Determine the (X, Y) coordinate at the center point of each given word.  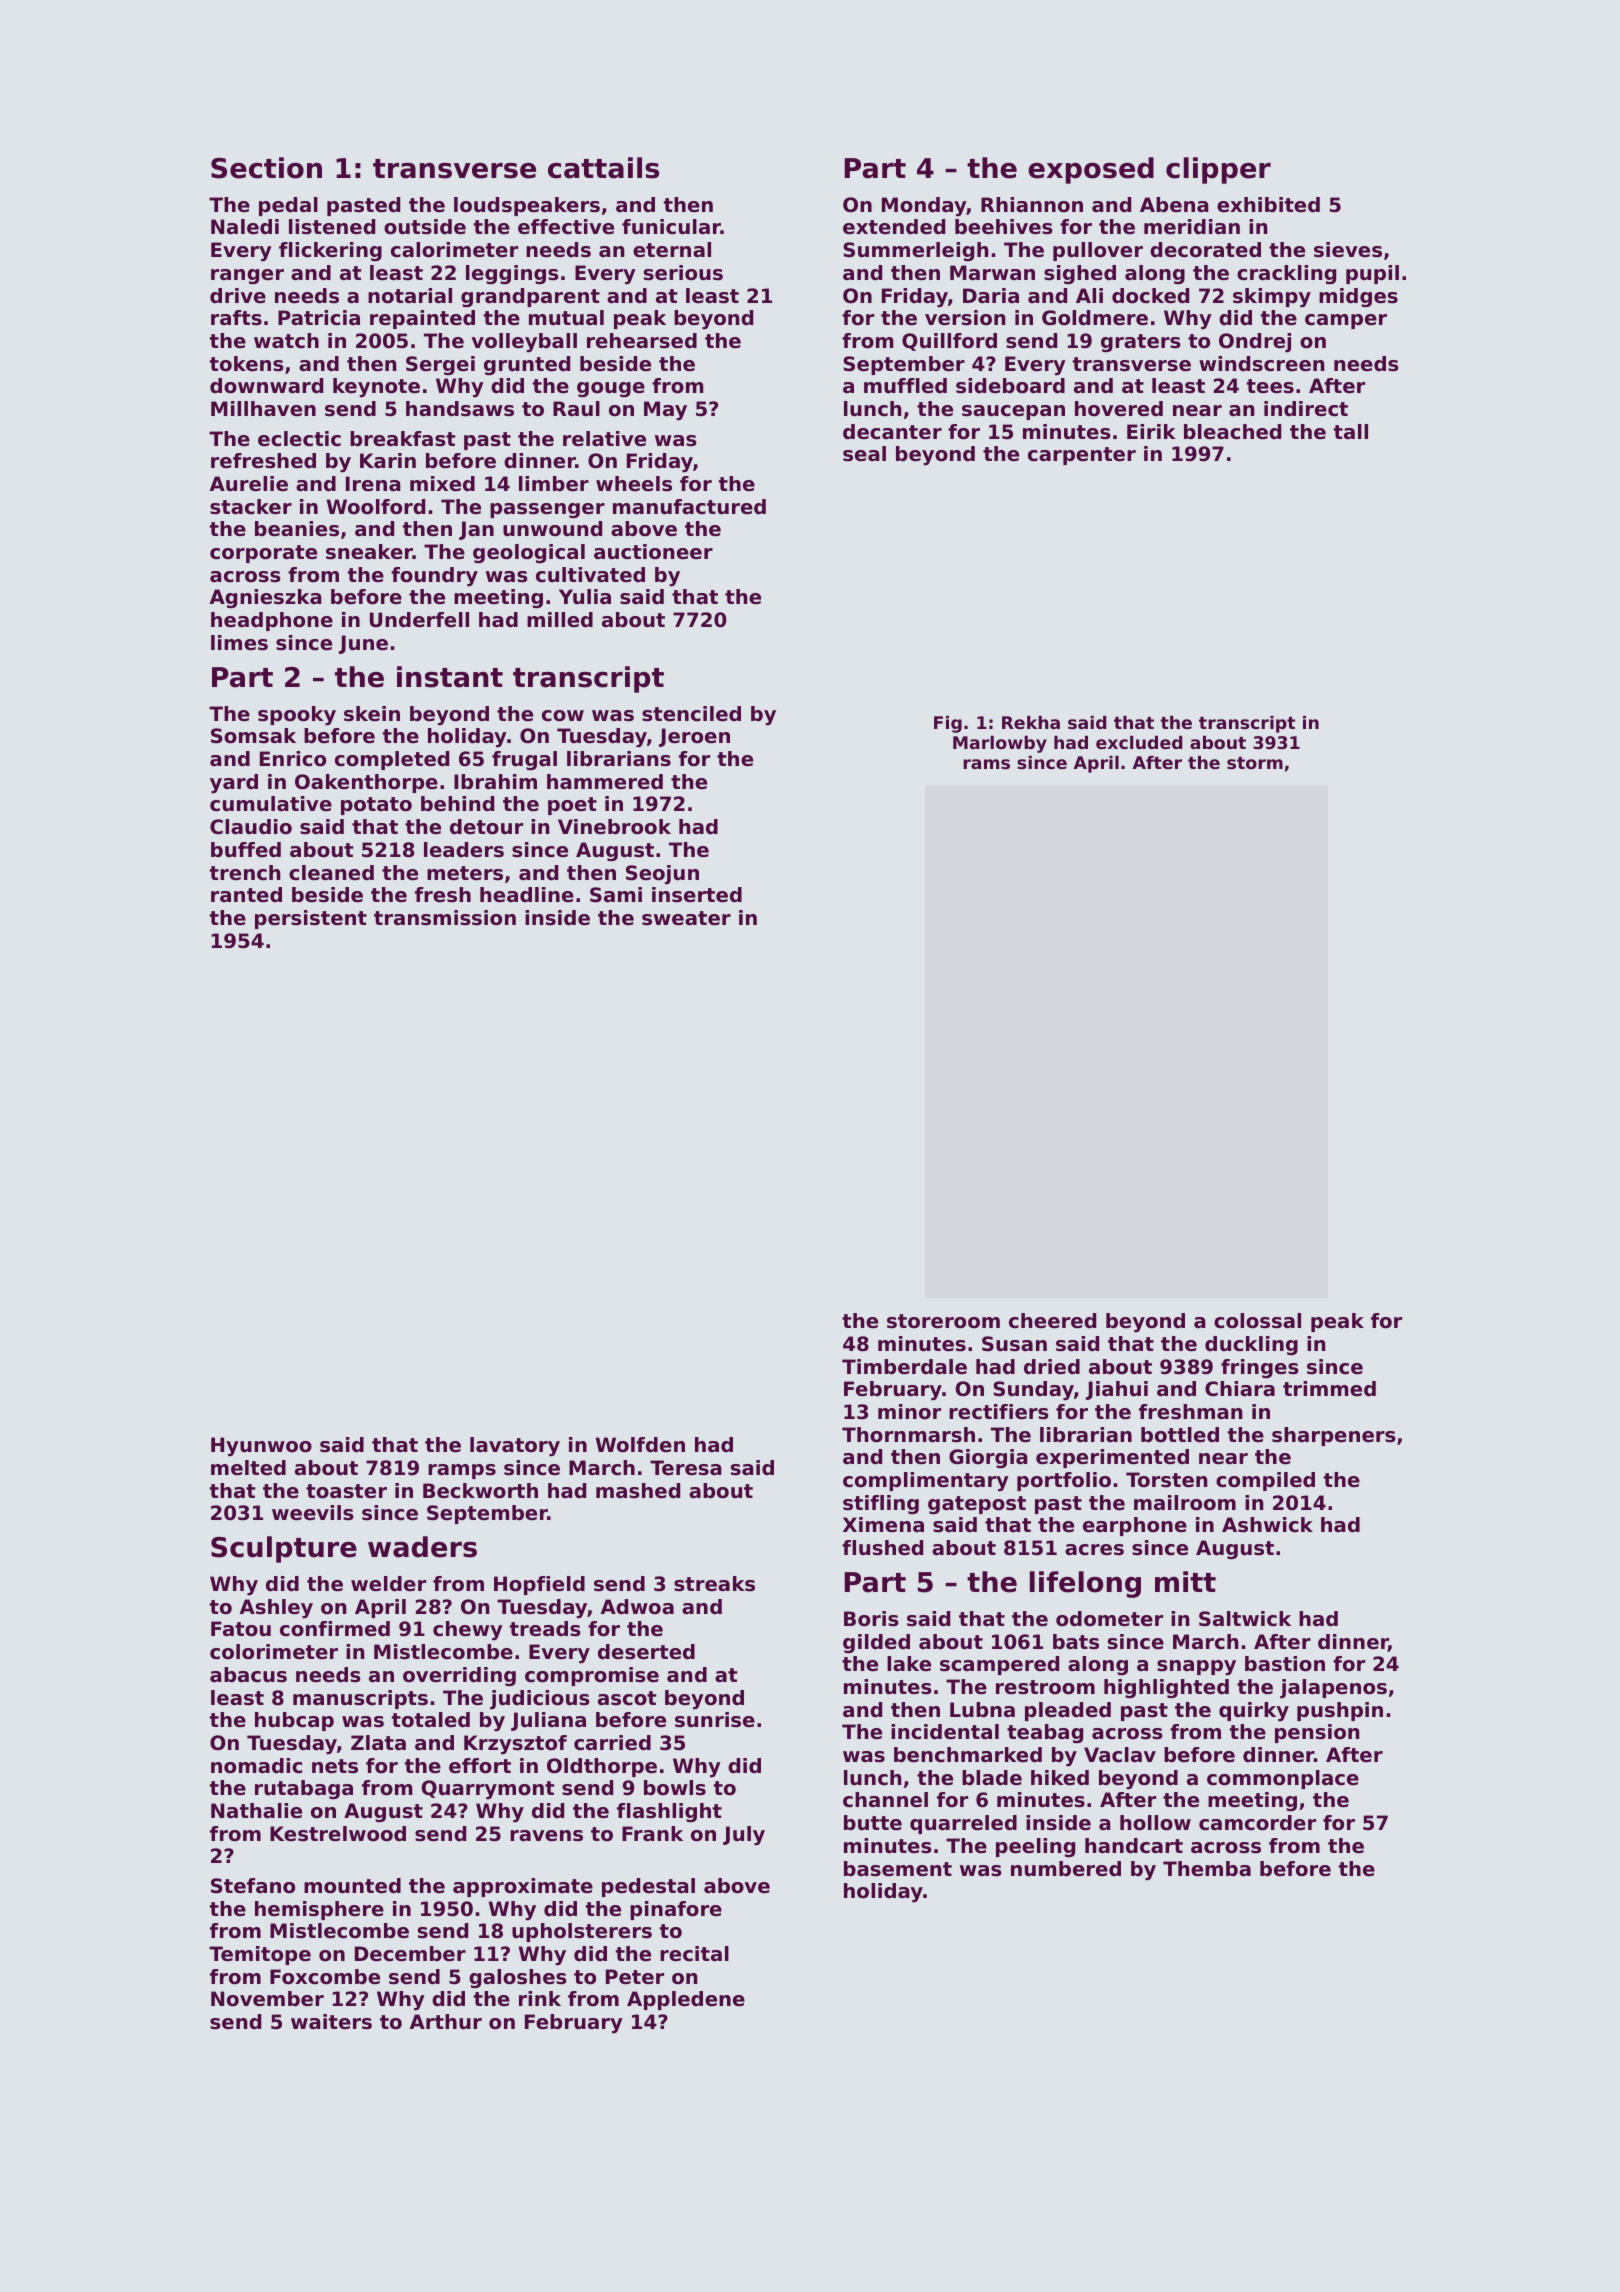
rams (986, 764)
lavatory (515, 1447)
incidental (945, 1732)
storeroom (943, 1321)
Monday (924, 207)
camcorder (1257, 1823)
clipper (1218, 170)
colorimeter (274, 1652)
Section (266, 168)
